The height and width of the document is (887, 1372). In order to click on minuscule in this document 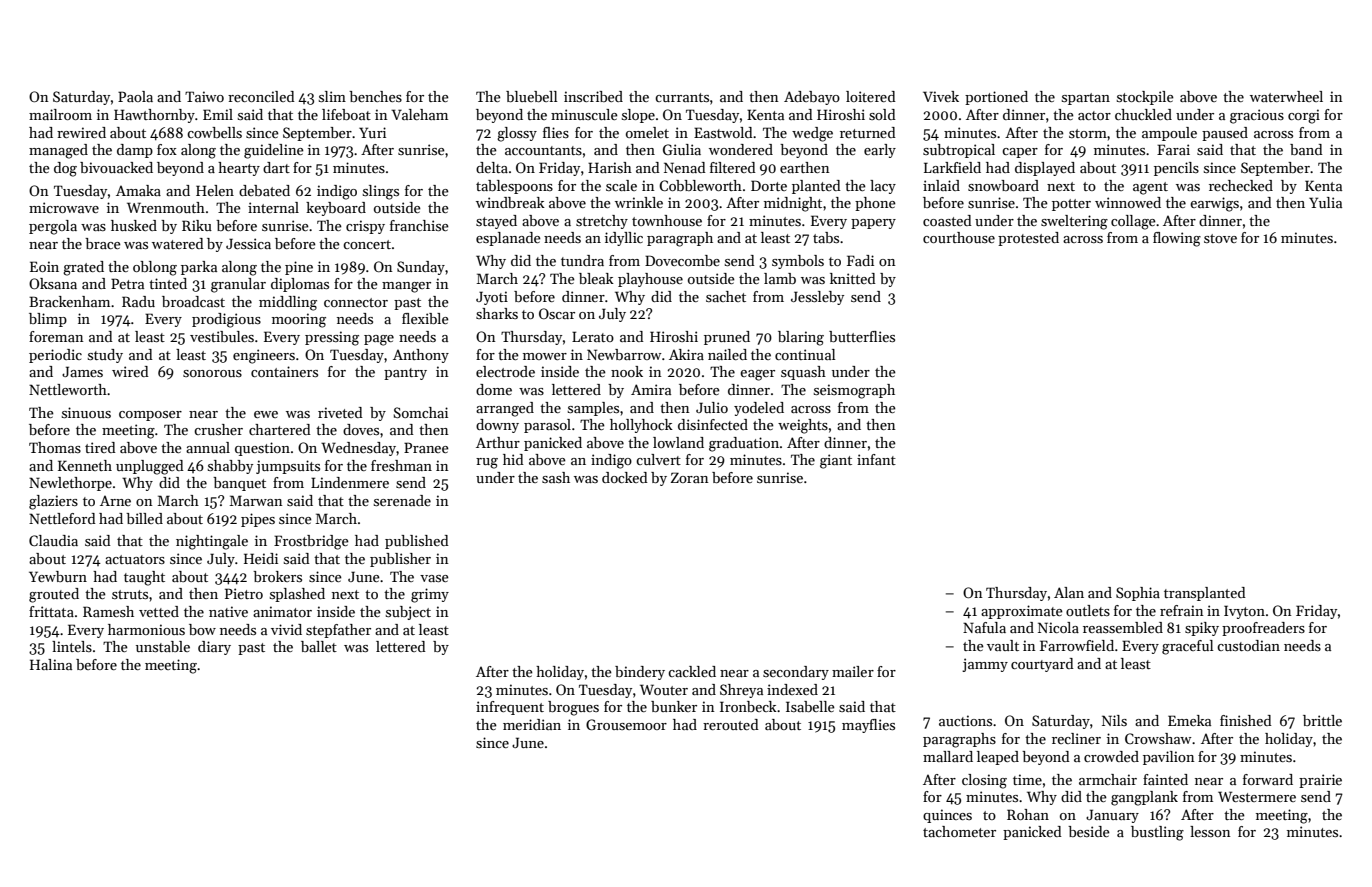, I will do `click(584, 114)`.
